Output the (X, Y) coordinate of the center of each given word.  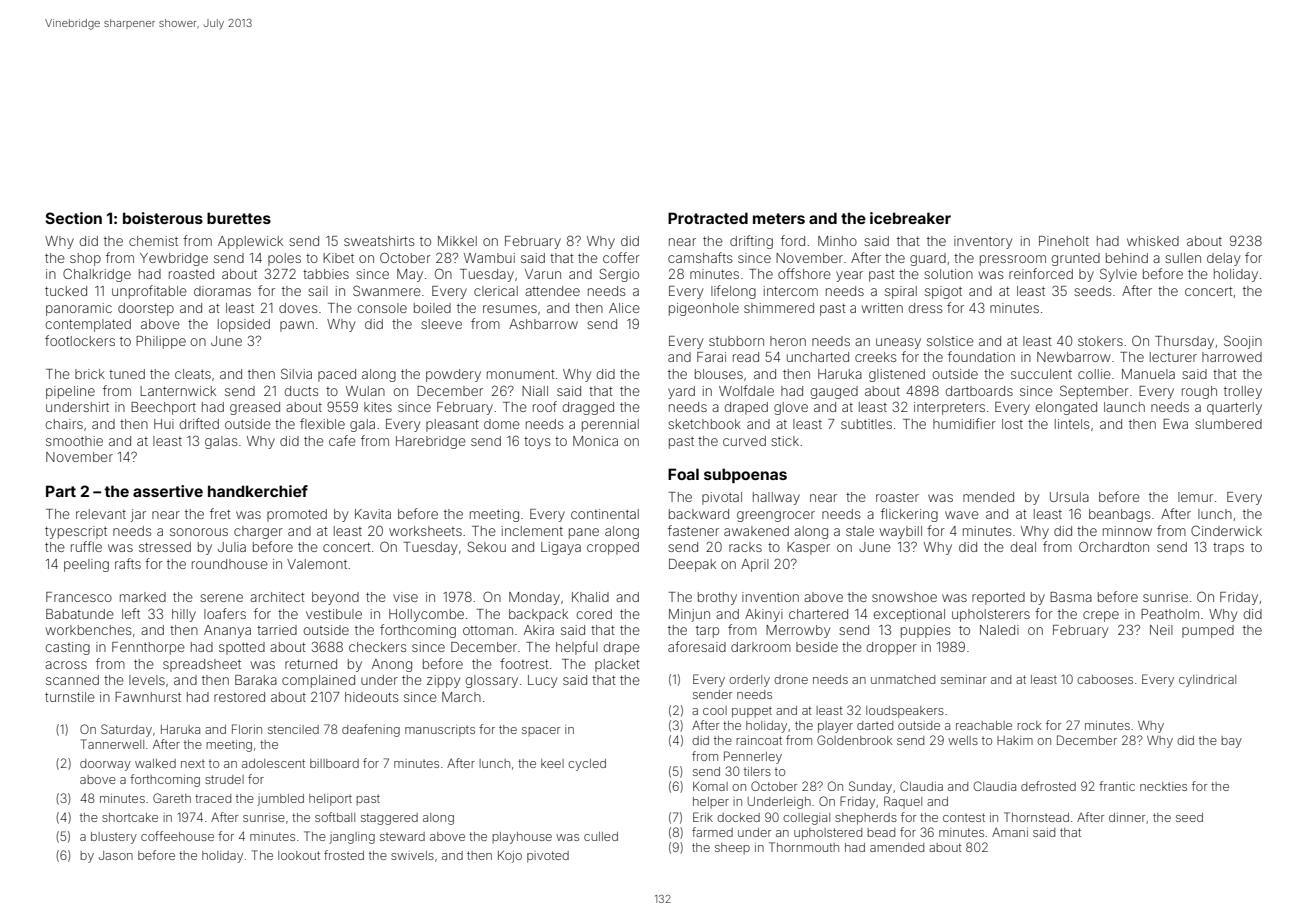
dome (502, 424)
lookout (299, 855)
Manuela (1148, 374)
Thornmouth (804, 847)
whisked (1153, 241)
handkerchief (258, 491)
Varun (543, 274)
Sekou (487, 546)
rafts (128, 563)
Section (73, 218)
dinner (1127, 817)
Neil (1161, 630)
